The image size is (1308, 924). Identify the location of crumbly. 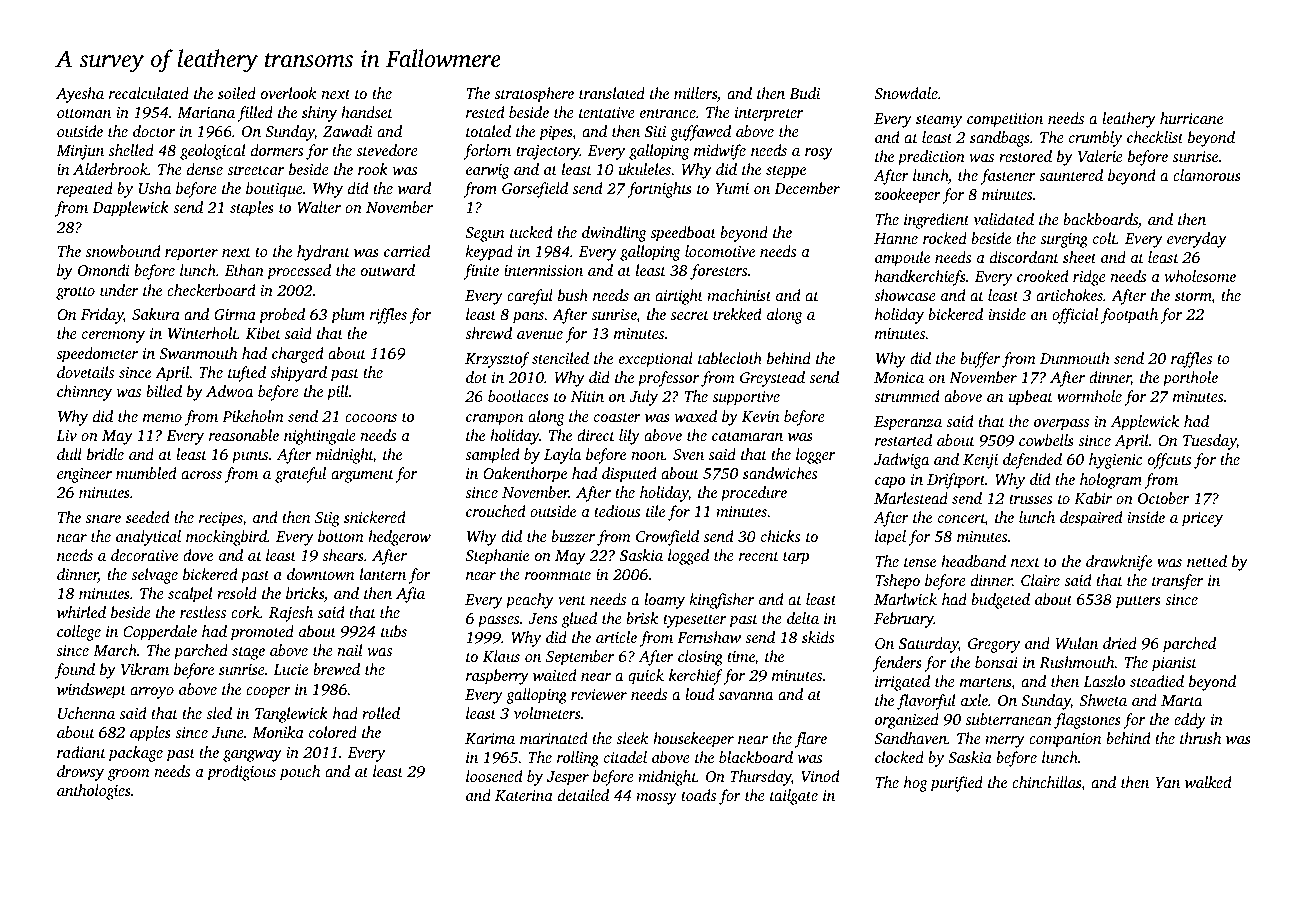
(1095, 139).
